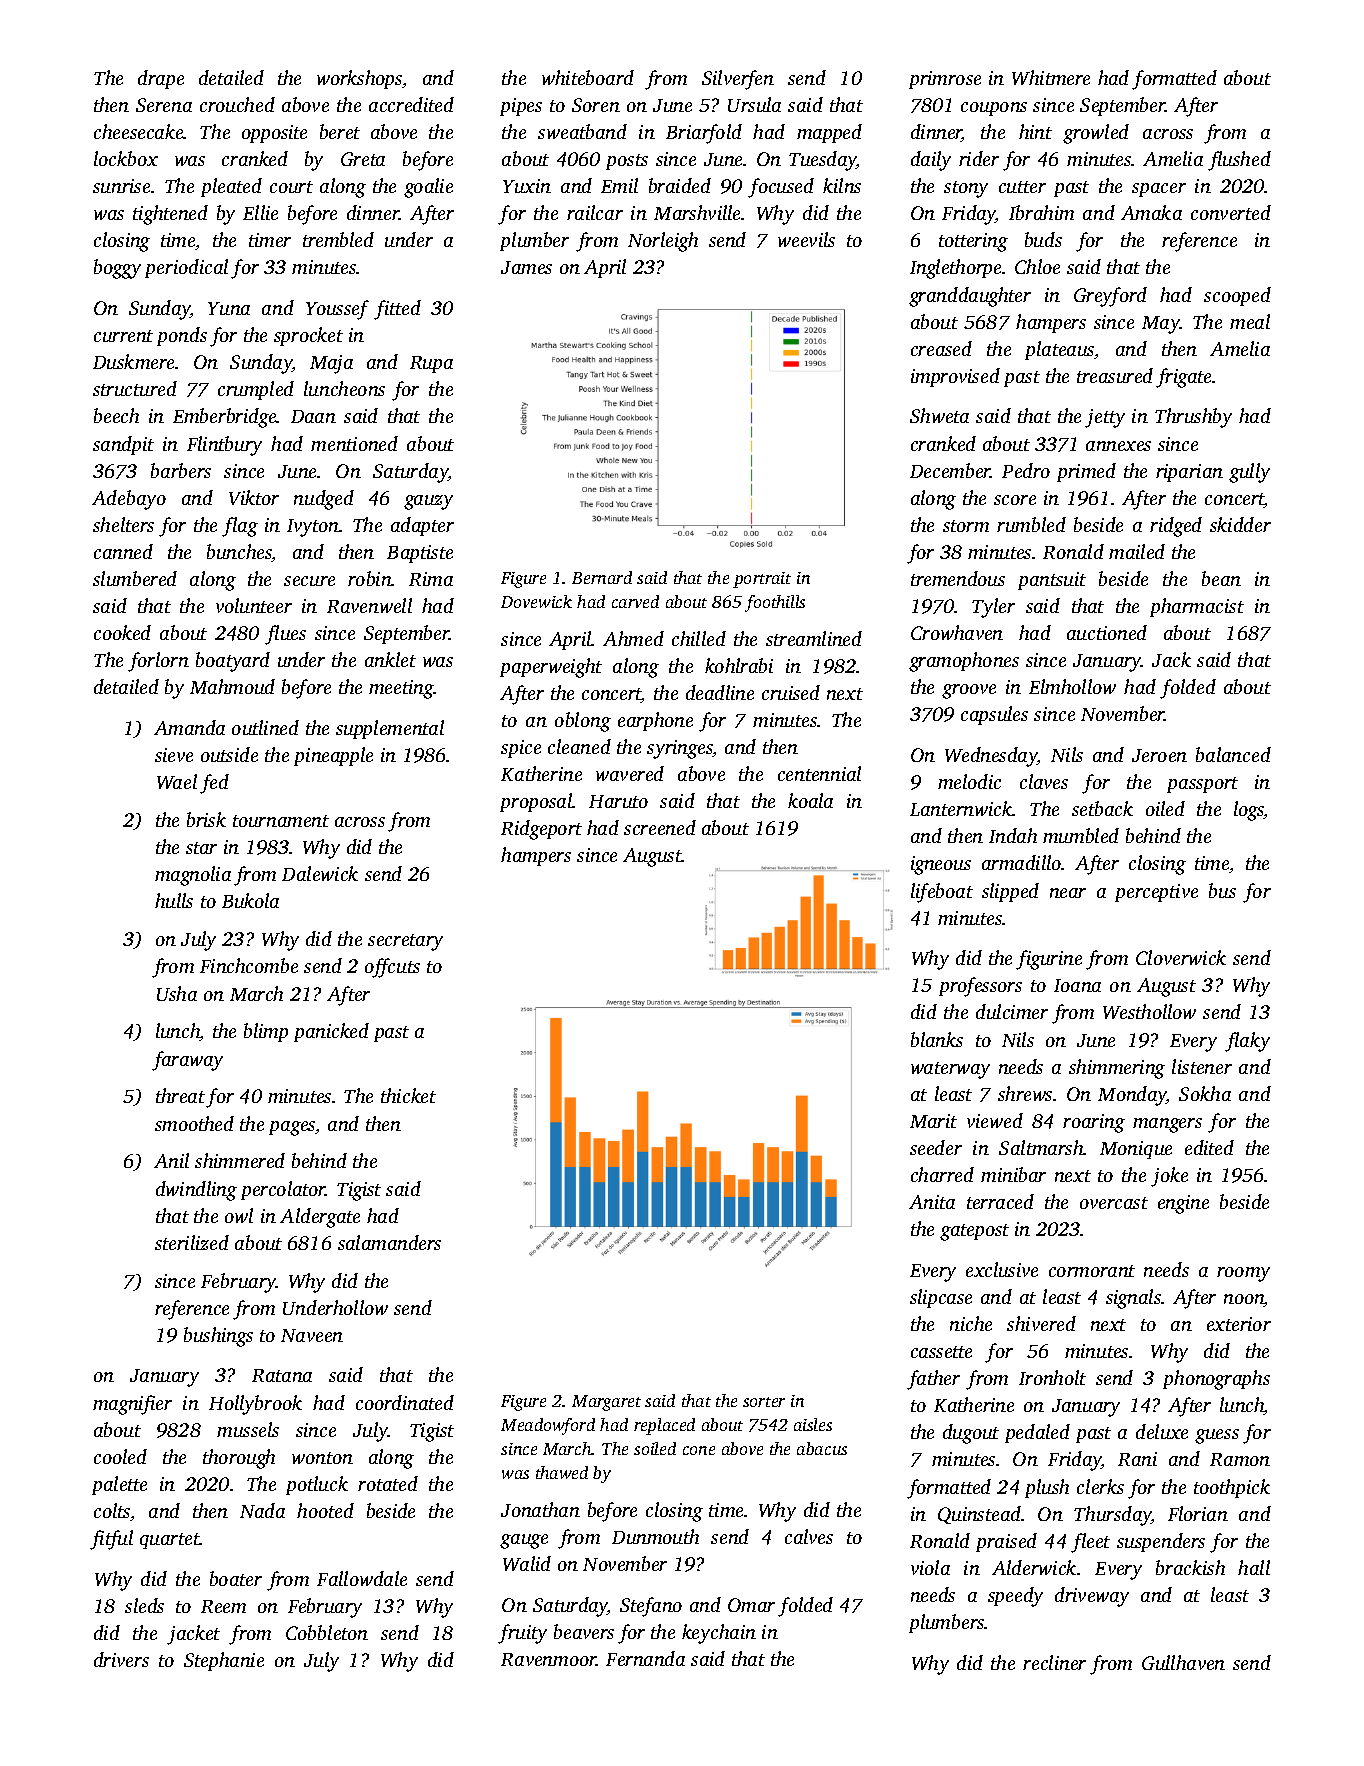 This screenshot has width=1364, height=1766. What do you see at coordinates (116, 415) in the screenshot?
I see `beech` at bounding box center [116, 415].
